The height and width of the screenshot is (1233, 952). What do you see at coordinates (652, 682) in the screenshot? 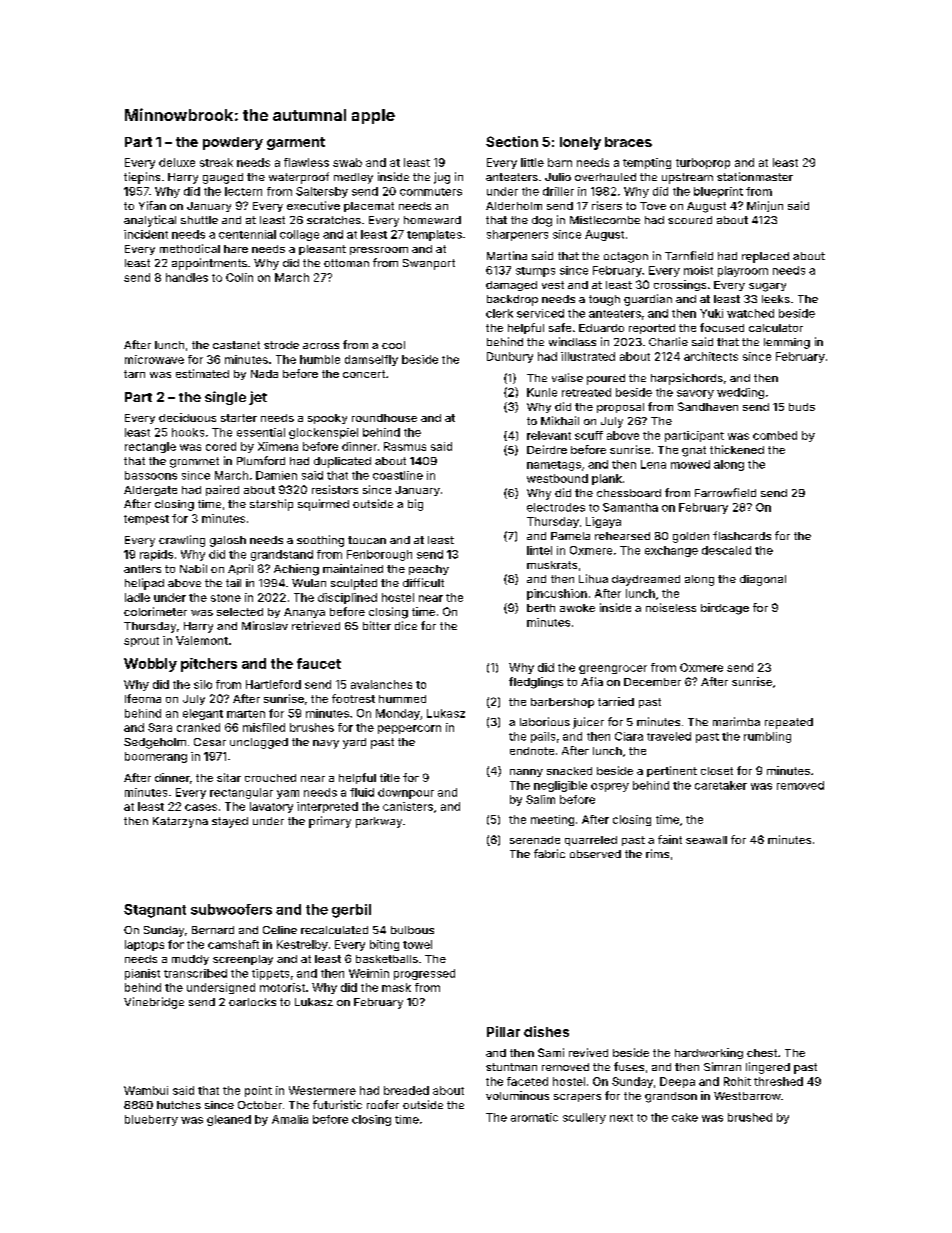
I see `December` at bounding box center [652, 682].
